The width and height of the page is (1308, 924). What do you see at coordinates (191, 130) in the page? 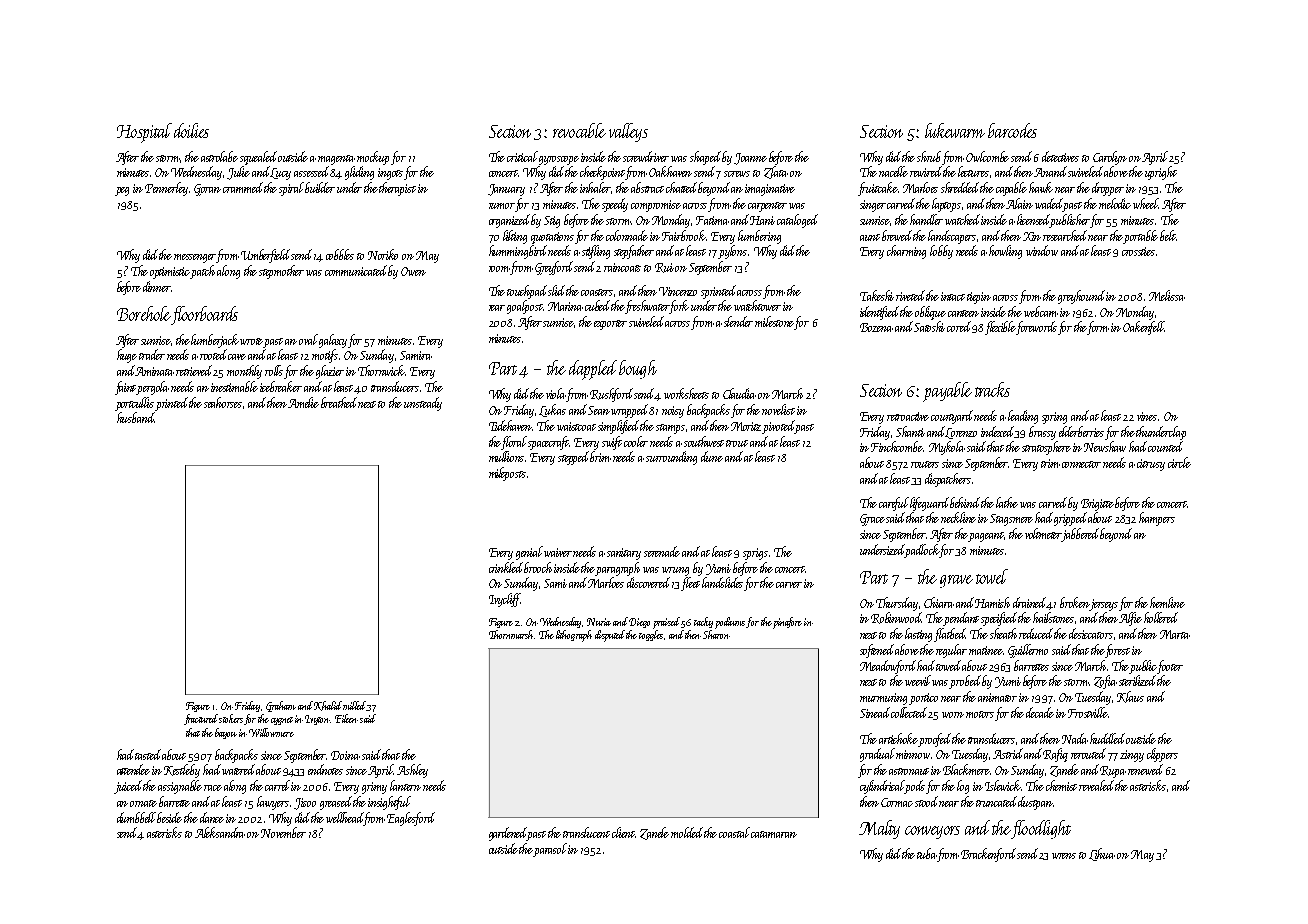
I see `doilies` at bounding box center [191, 130].
